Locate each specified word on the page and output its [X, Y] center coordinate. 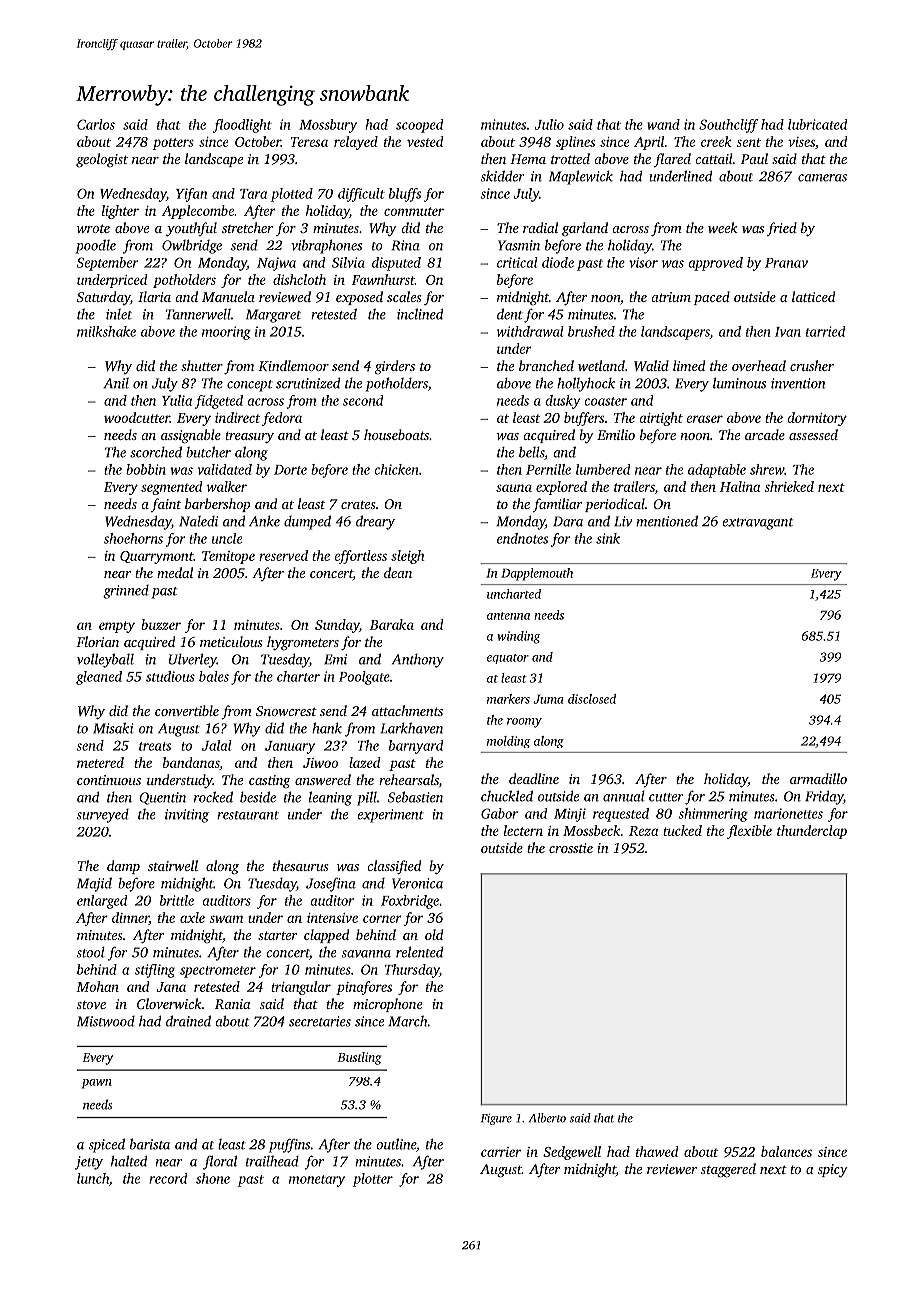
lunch [93, 1178]
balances [786, 1151]
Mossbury [328, 126]
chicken [397, 469]
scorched [156, 452]
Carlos [96, 124]
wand [663, 124]
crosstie [571, 848]
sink [608, 538]
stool [91, 952]
